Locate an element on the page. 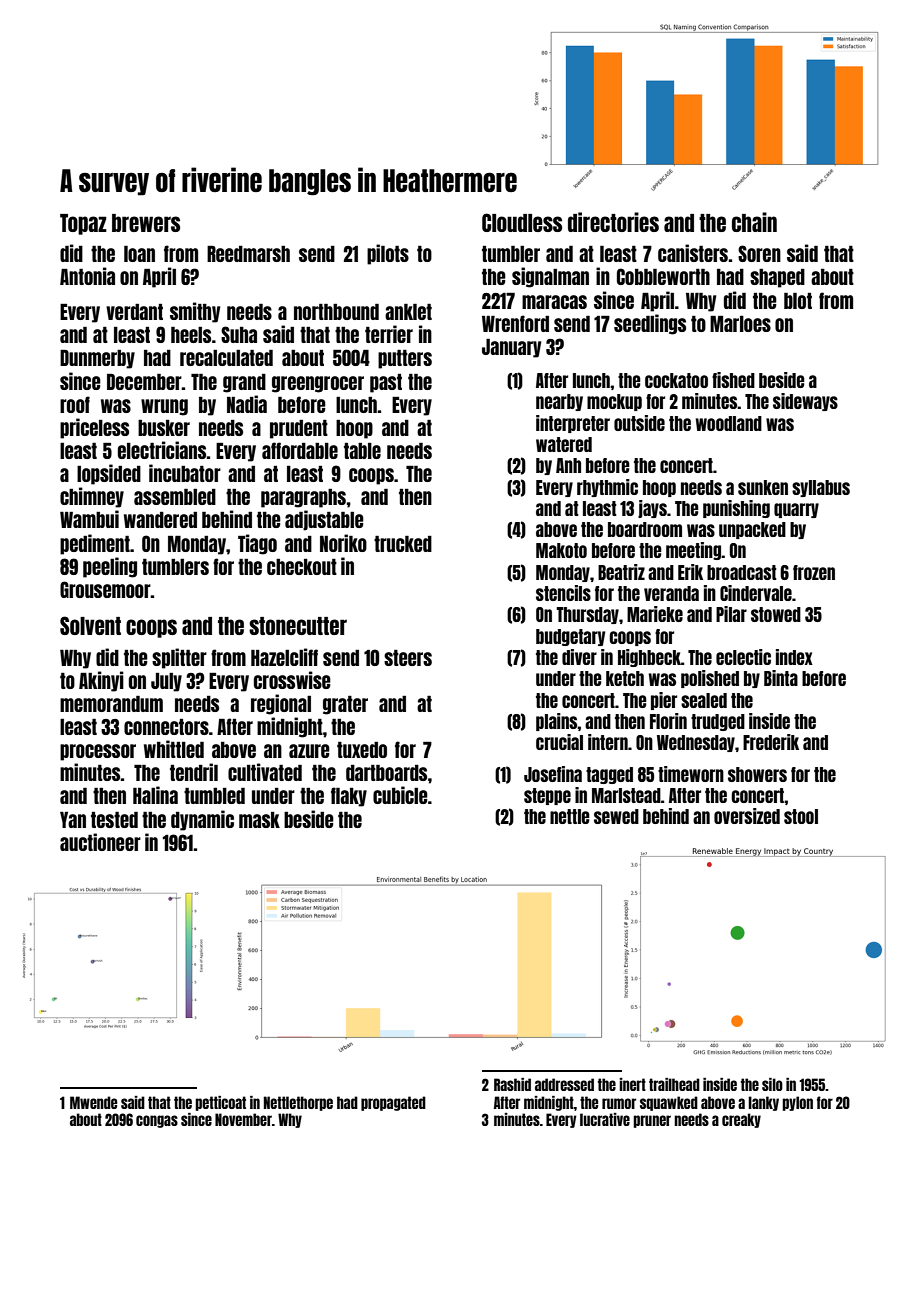 The image size is (914, 1297). directories is located at coordinates (613, 222).
